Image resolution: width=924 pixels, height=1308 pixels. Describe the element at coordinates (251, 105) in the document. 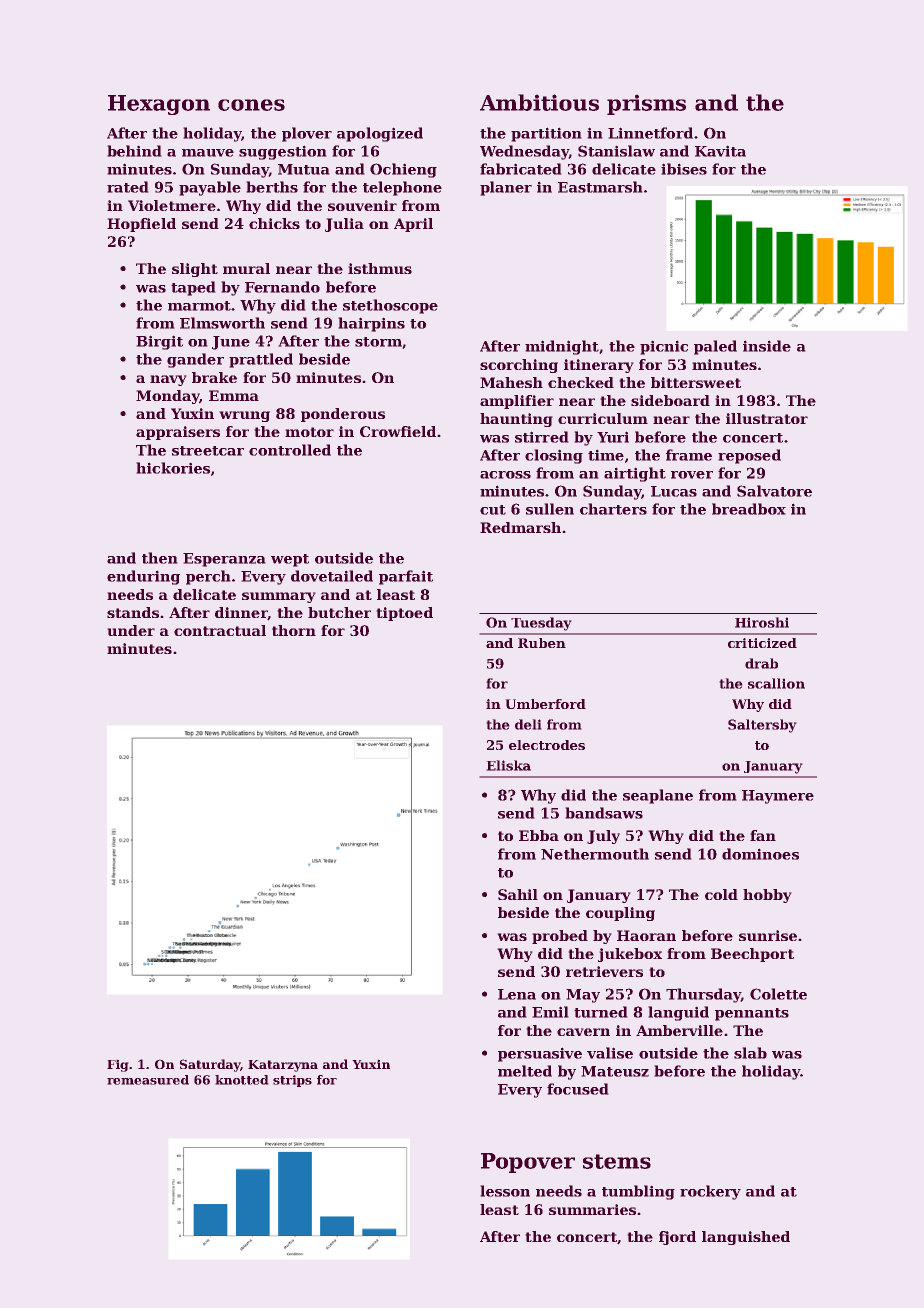

I see `cones` at that location.
